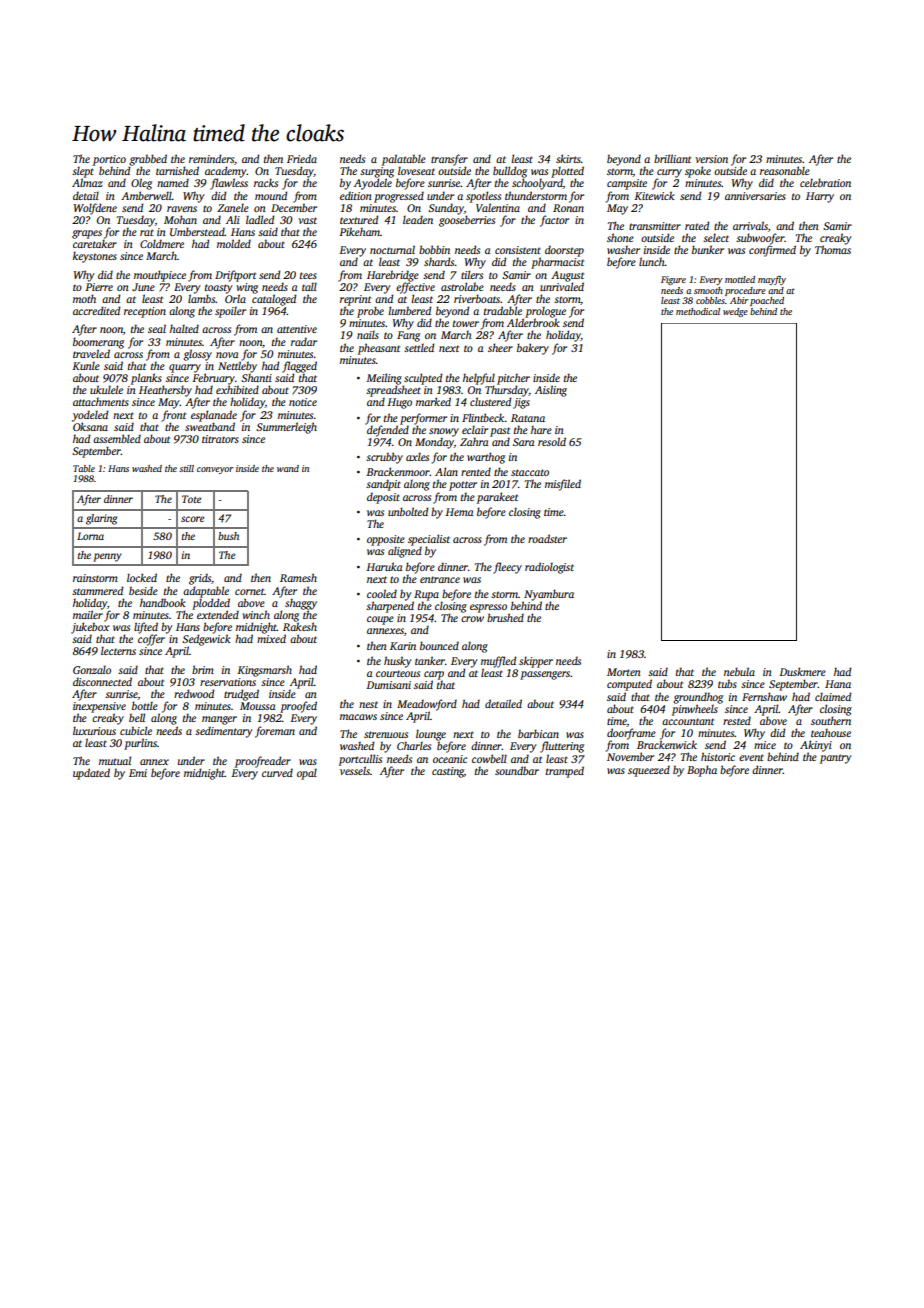 The image size is (924, 1308). What do you see at coordinates (382, 593) in the document?
I see `cooled` at bounding box center [382, 593].
